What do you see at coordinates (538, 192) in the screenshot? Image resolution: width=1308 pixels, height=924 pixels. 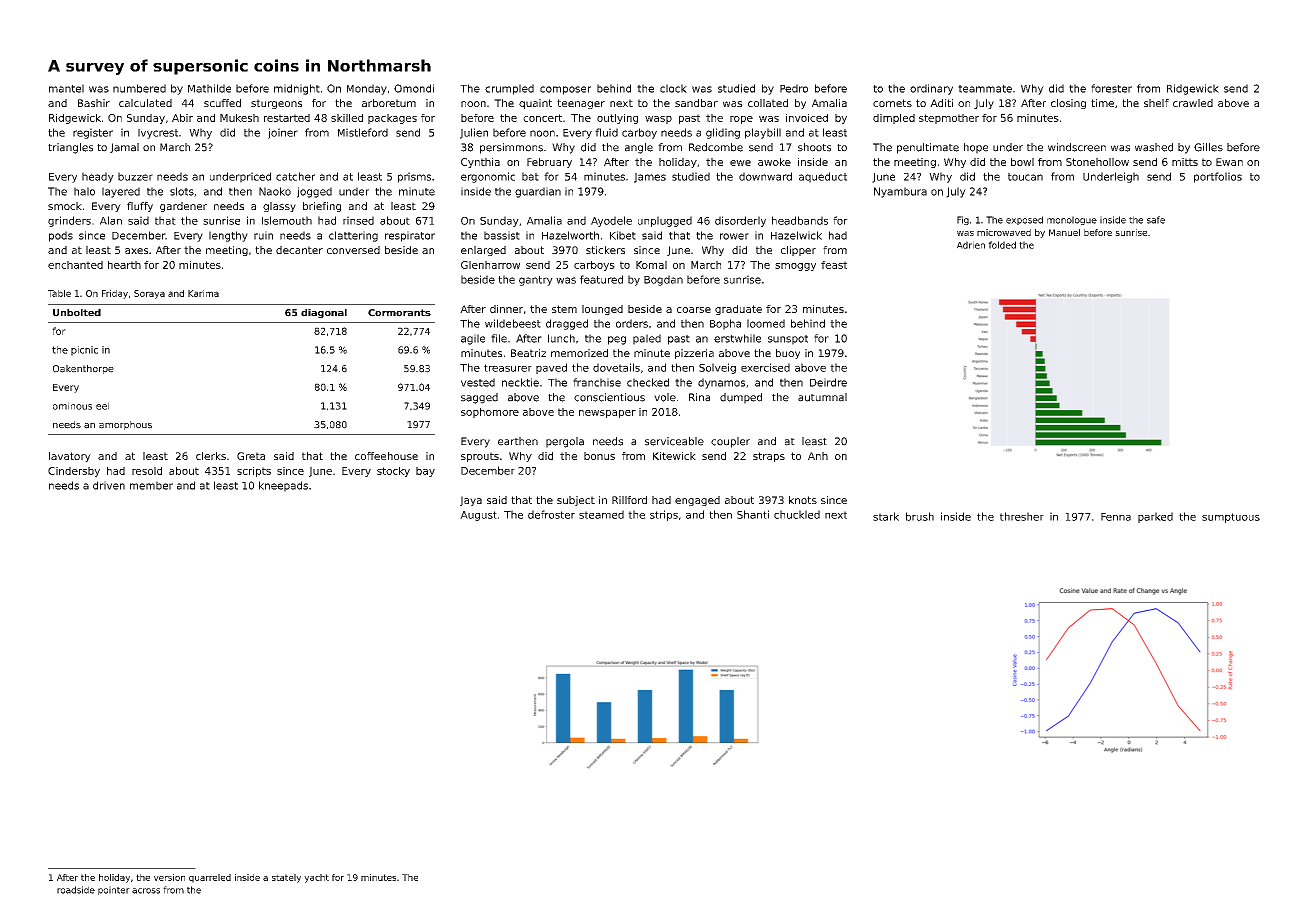 I see `guardian` at bounding box center [538, 192].
